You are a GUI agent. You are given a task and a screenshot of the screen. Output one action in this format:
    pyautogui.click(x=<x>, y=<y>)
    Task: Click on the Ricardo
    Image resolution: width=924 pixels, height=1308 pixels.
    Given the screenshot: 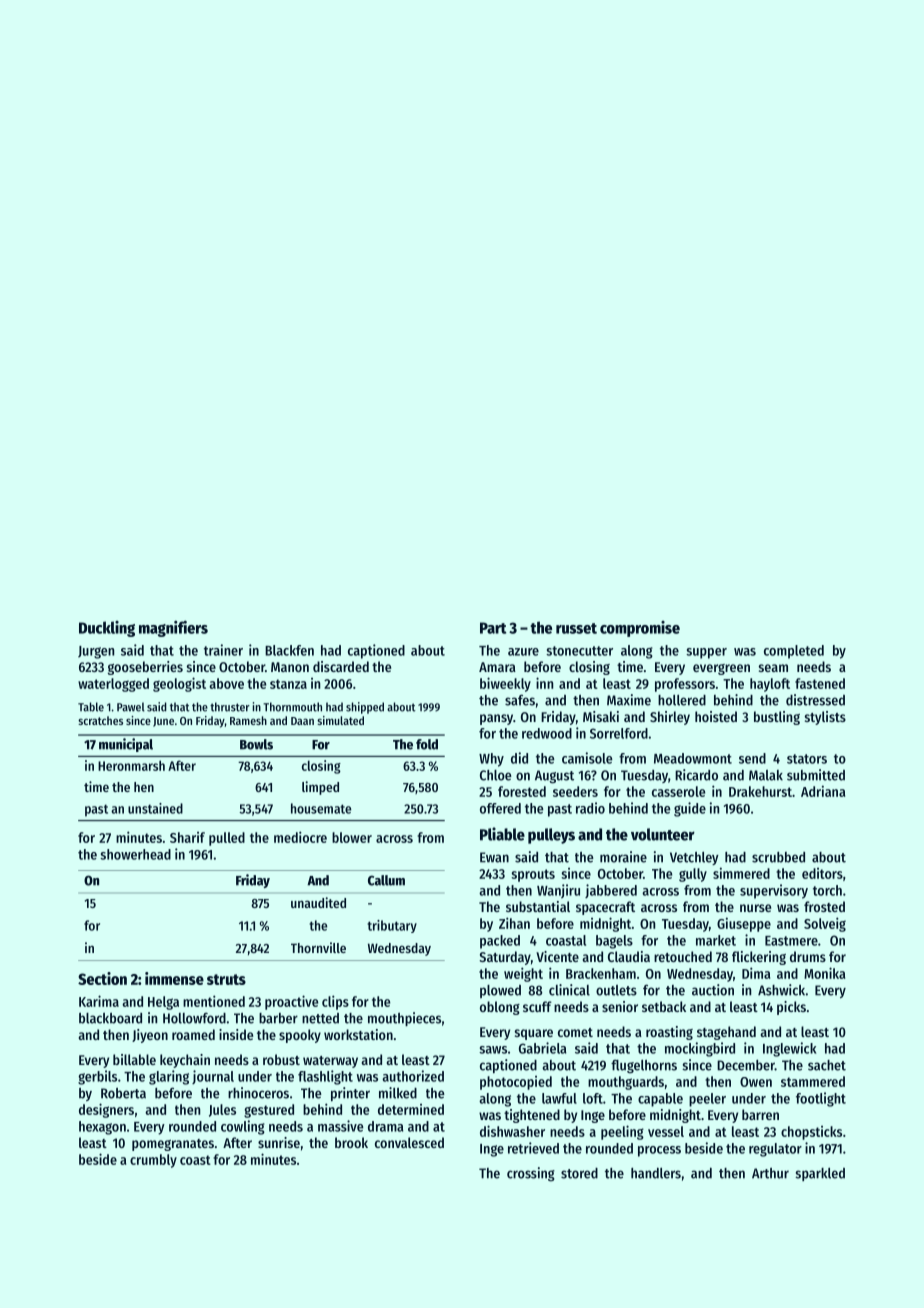 What is the action you would take?
    pyautogui.click(x=696, y=775)
